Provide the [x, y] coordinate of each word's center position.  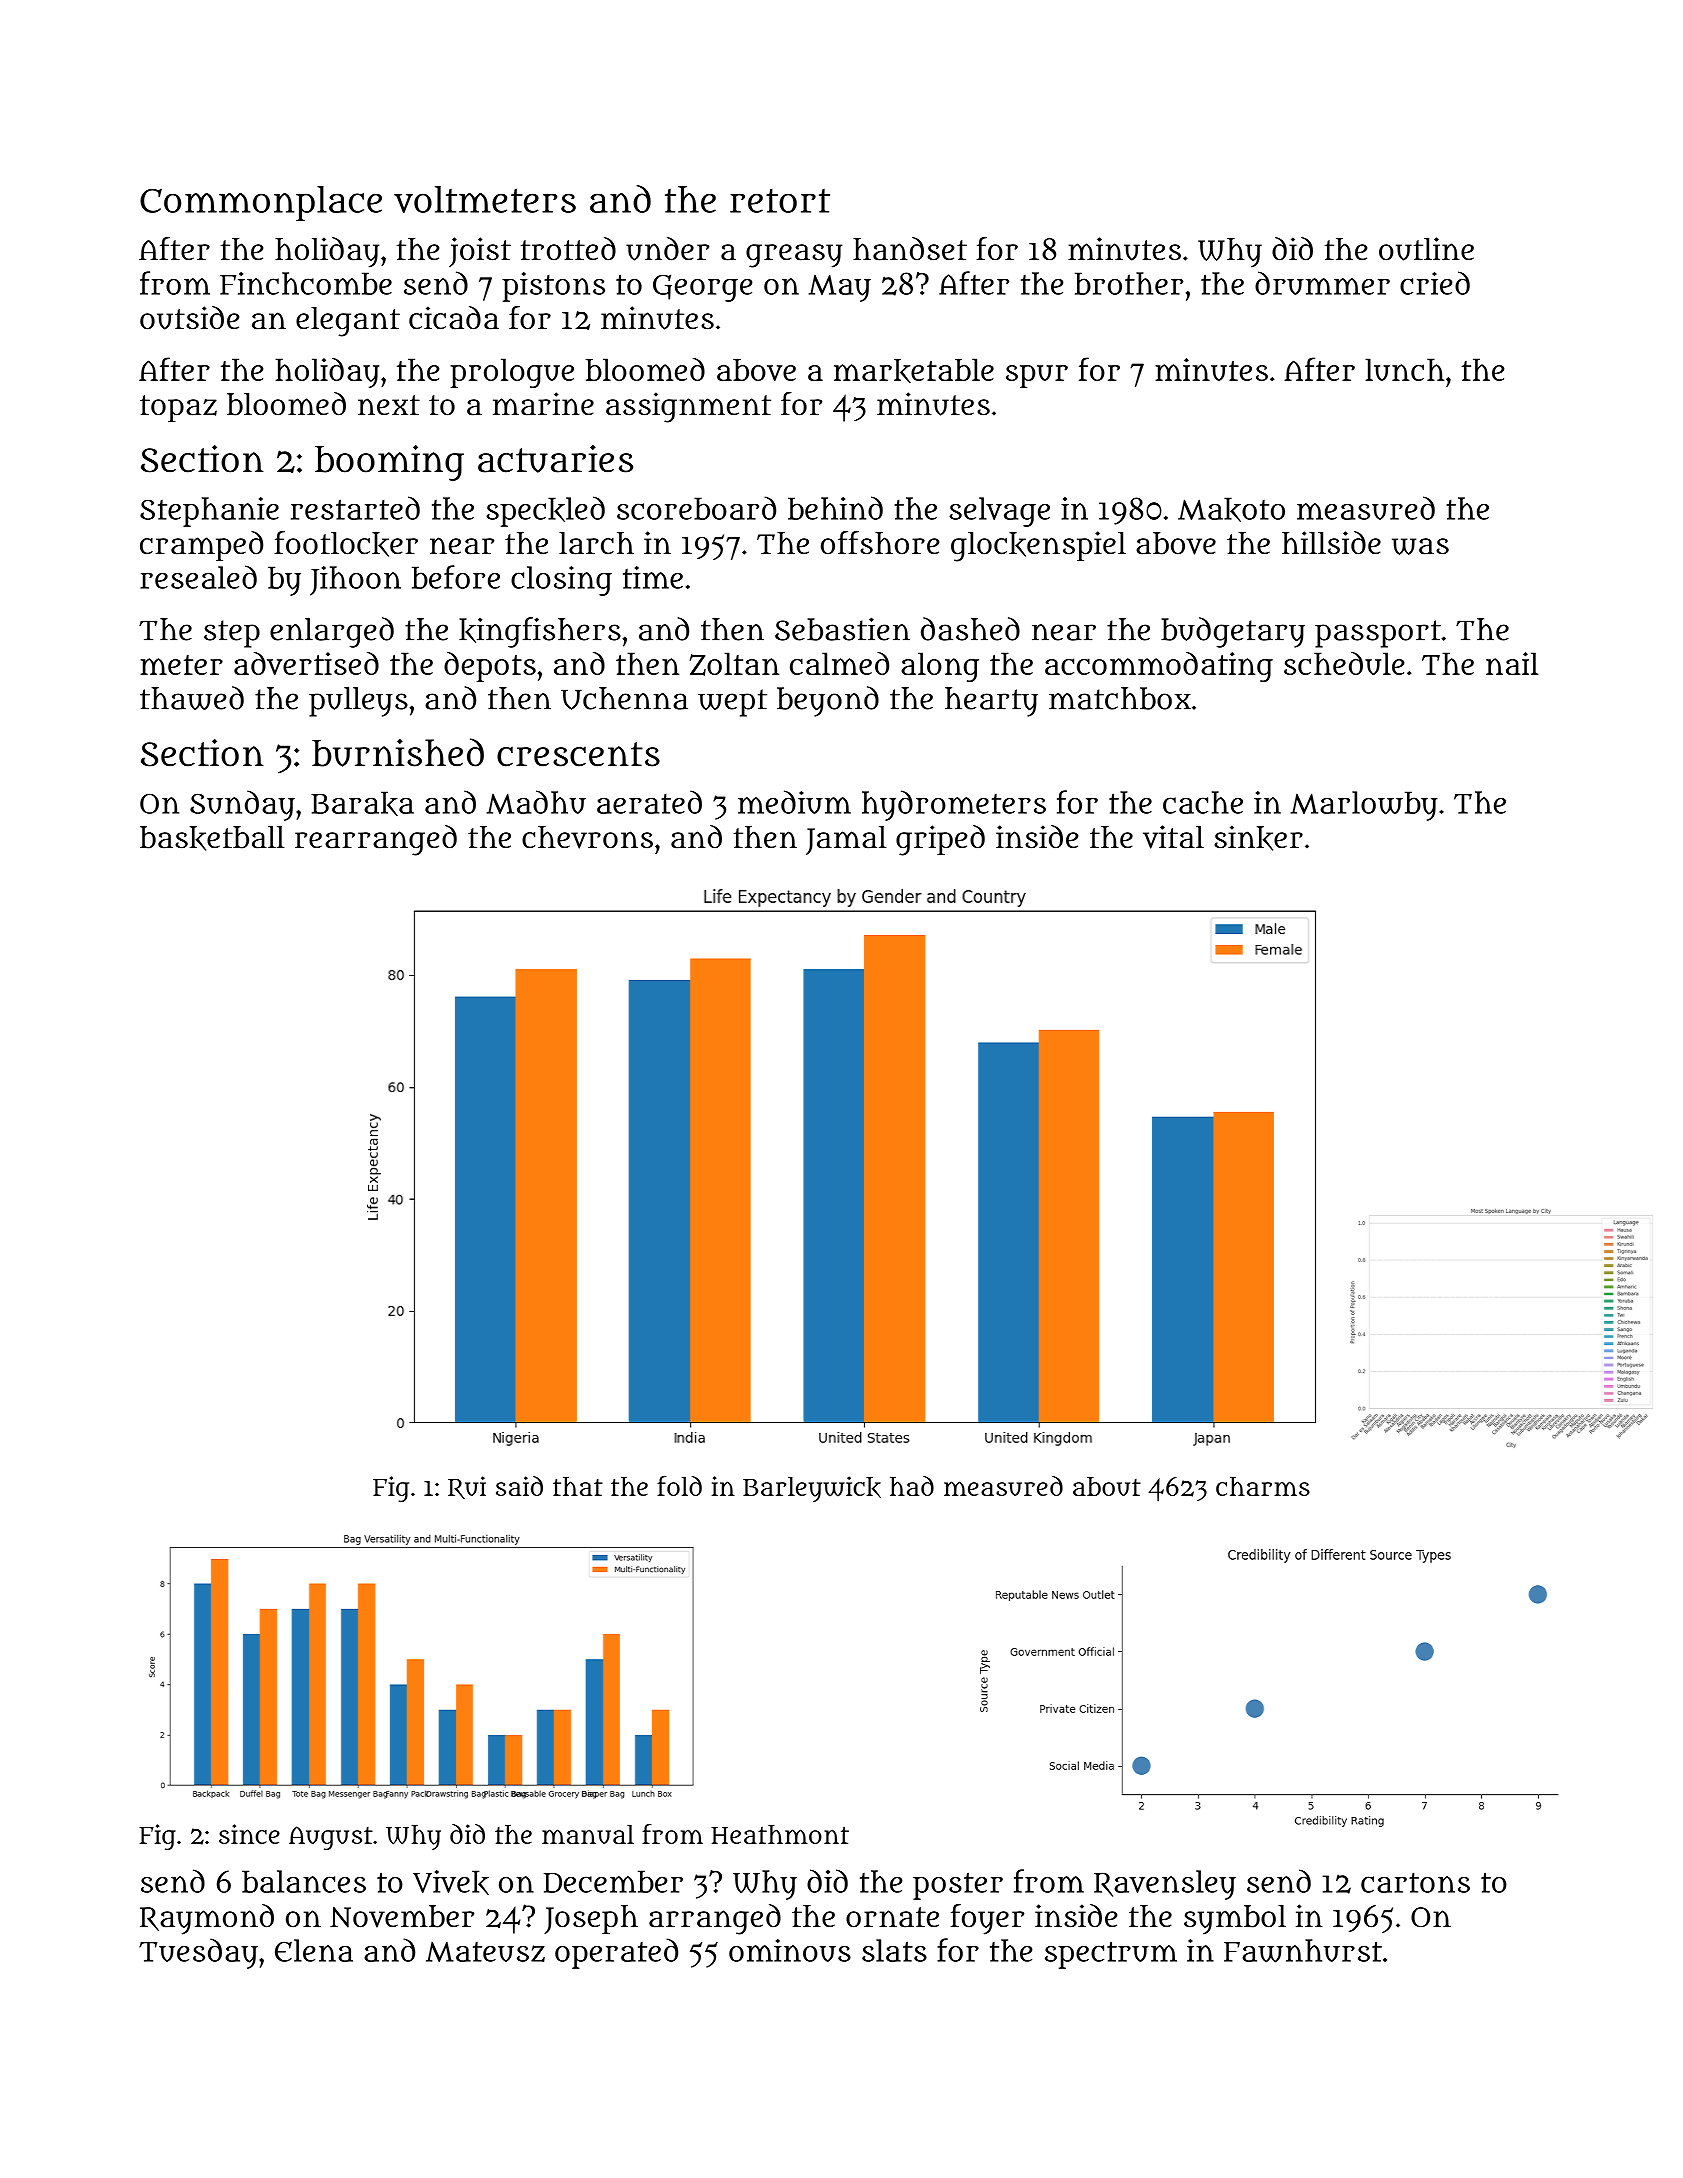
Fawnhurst [1303, 1951]
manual [588, 1834]
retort [780, 201]
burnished [398, 752]
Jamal [846, 840]
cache [1203, 802]
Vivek [451, 1882]
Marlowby [1364, 806]
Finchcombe [306, 283]
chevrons [587, 837]
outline [1426, 249]
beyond [828, 701]
